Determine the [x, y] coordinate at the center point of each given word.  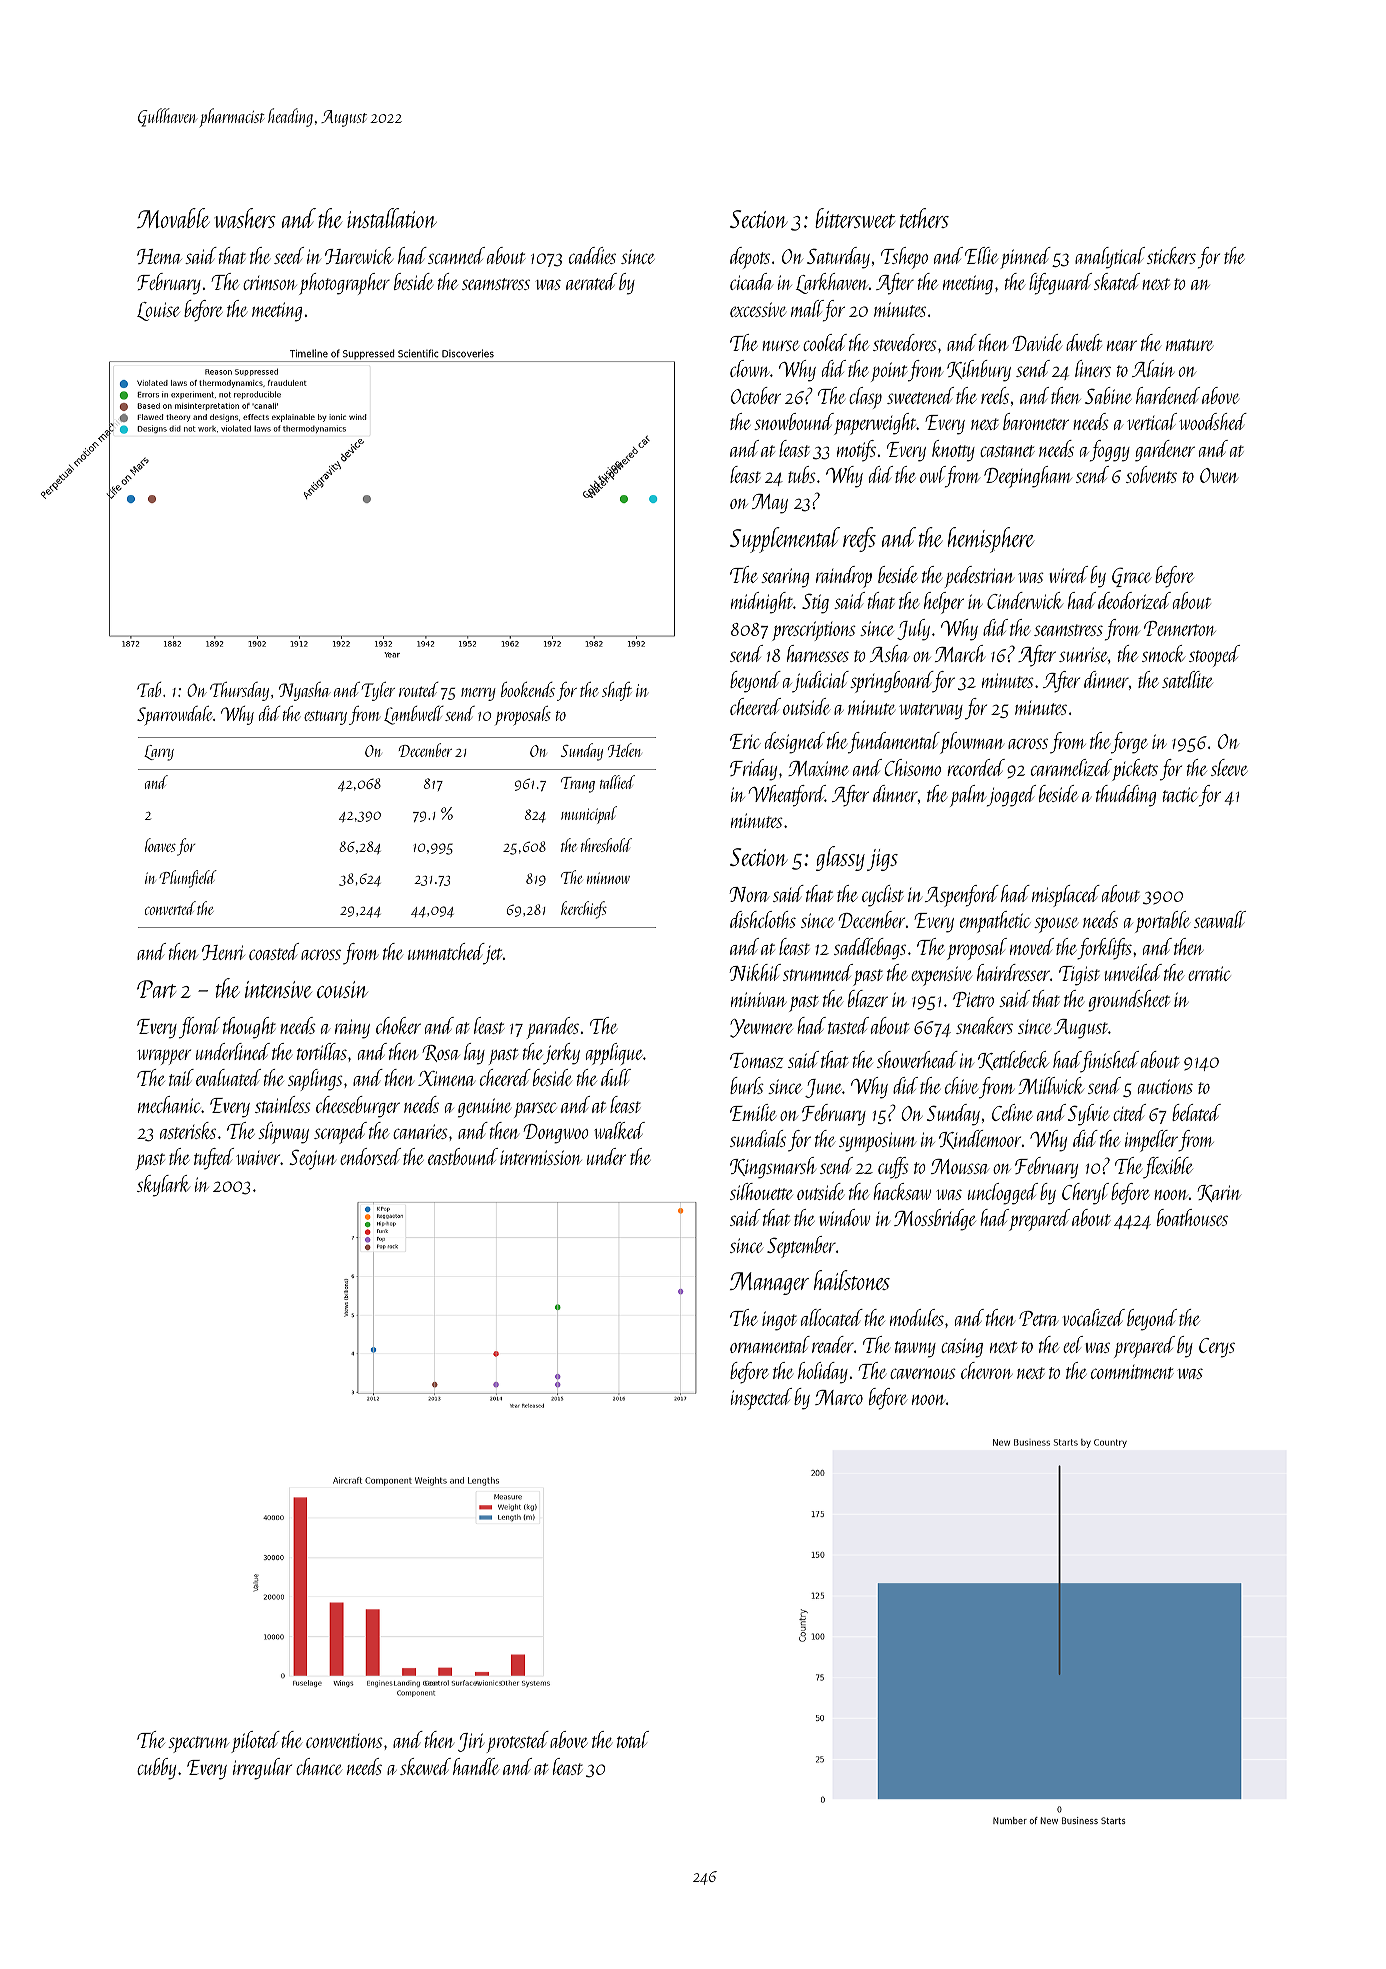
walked [619, 1130]
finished [1110, 1062]
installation [392, 218]
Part [156, 989]
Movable [173, 218]
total [633, 1739]
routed [419, 689]
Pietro [973, 999]
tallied [617, 782]
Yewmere [761, 1028]
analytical [1110, 258]
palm [967, 796]
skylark [163, 1186]
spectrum [198, 1744]
